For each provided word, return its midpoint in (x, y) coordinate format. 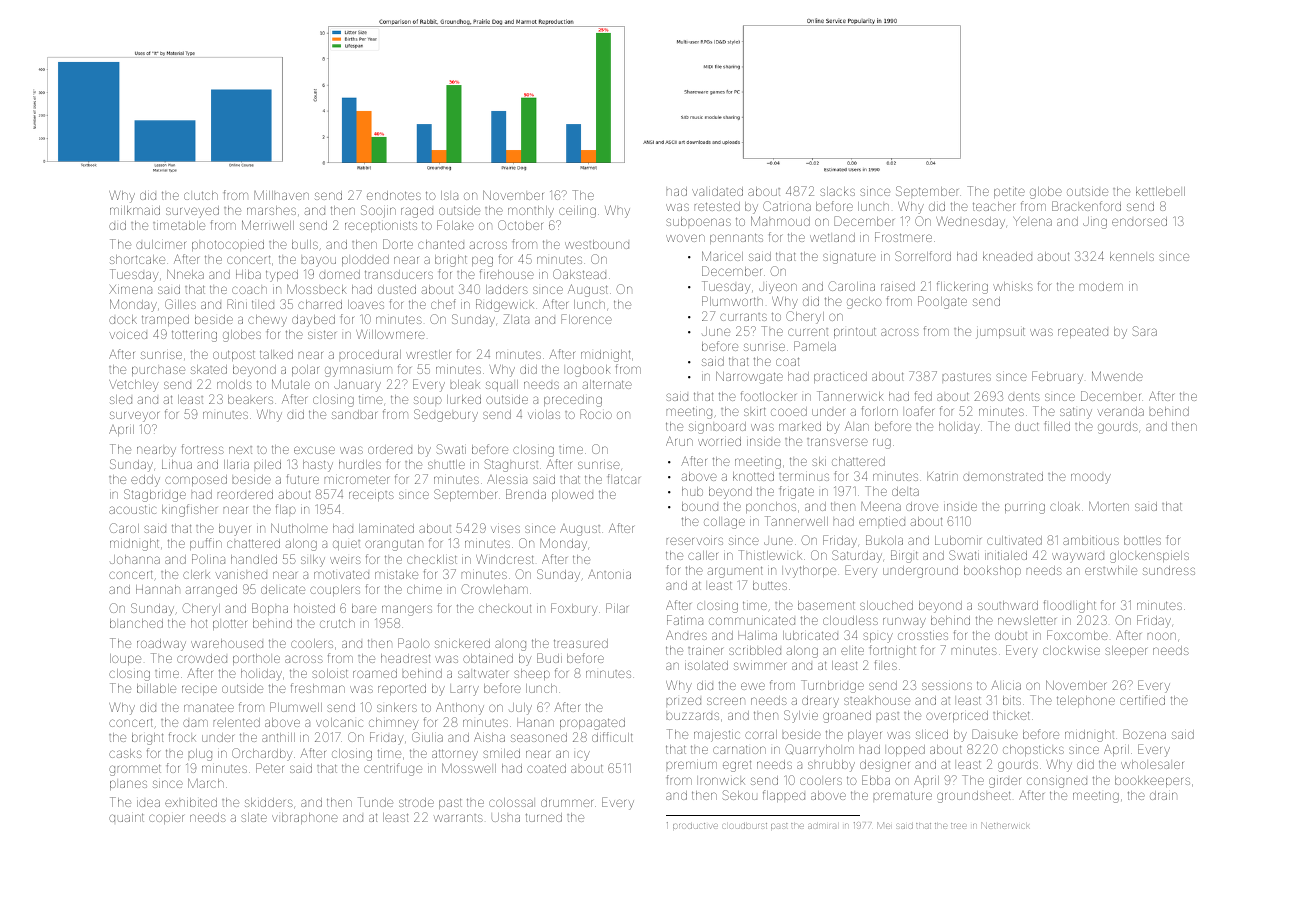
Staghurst (511, 465)
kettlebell (1160, 191)
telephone (1086, 701)
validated (717, 191)
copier (166, 819)
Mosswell (469, 768)
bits (1012, 700)
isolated (706, 665)
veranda (1120, 411)
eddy (145, 481)
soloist (330, 673)
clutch (201, 195)
